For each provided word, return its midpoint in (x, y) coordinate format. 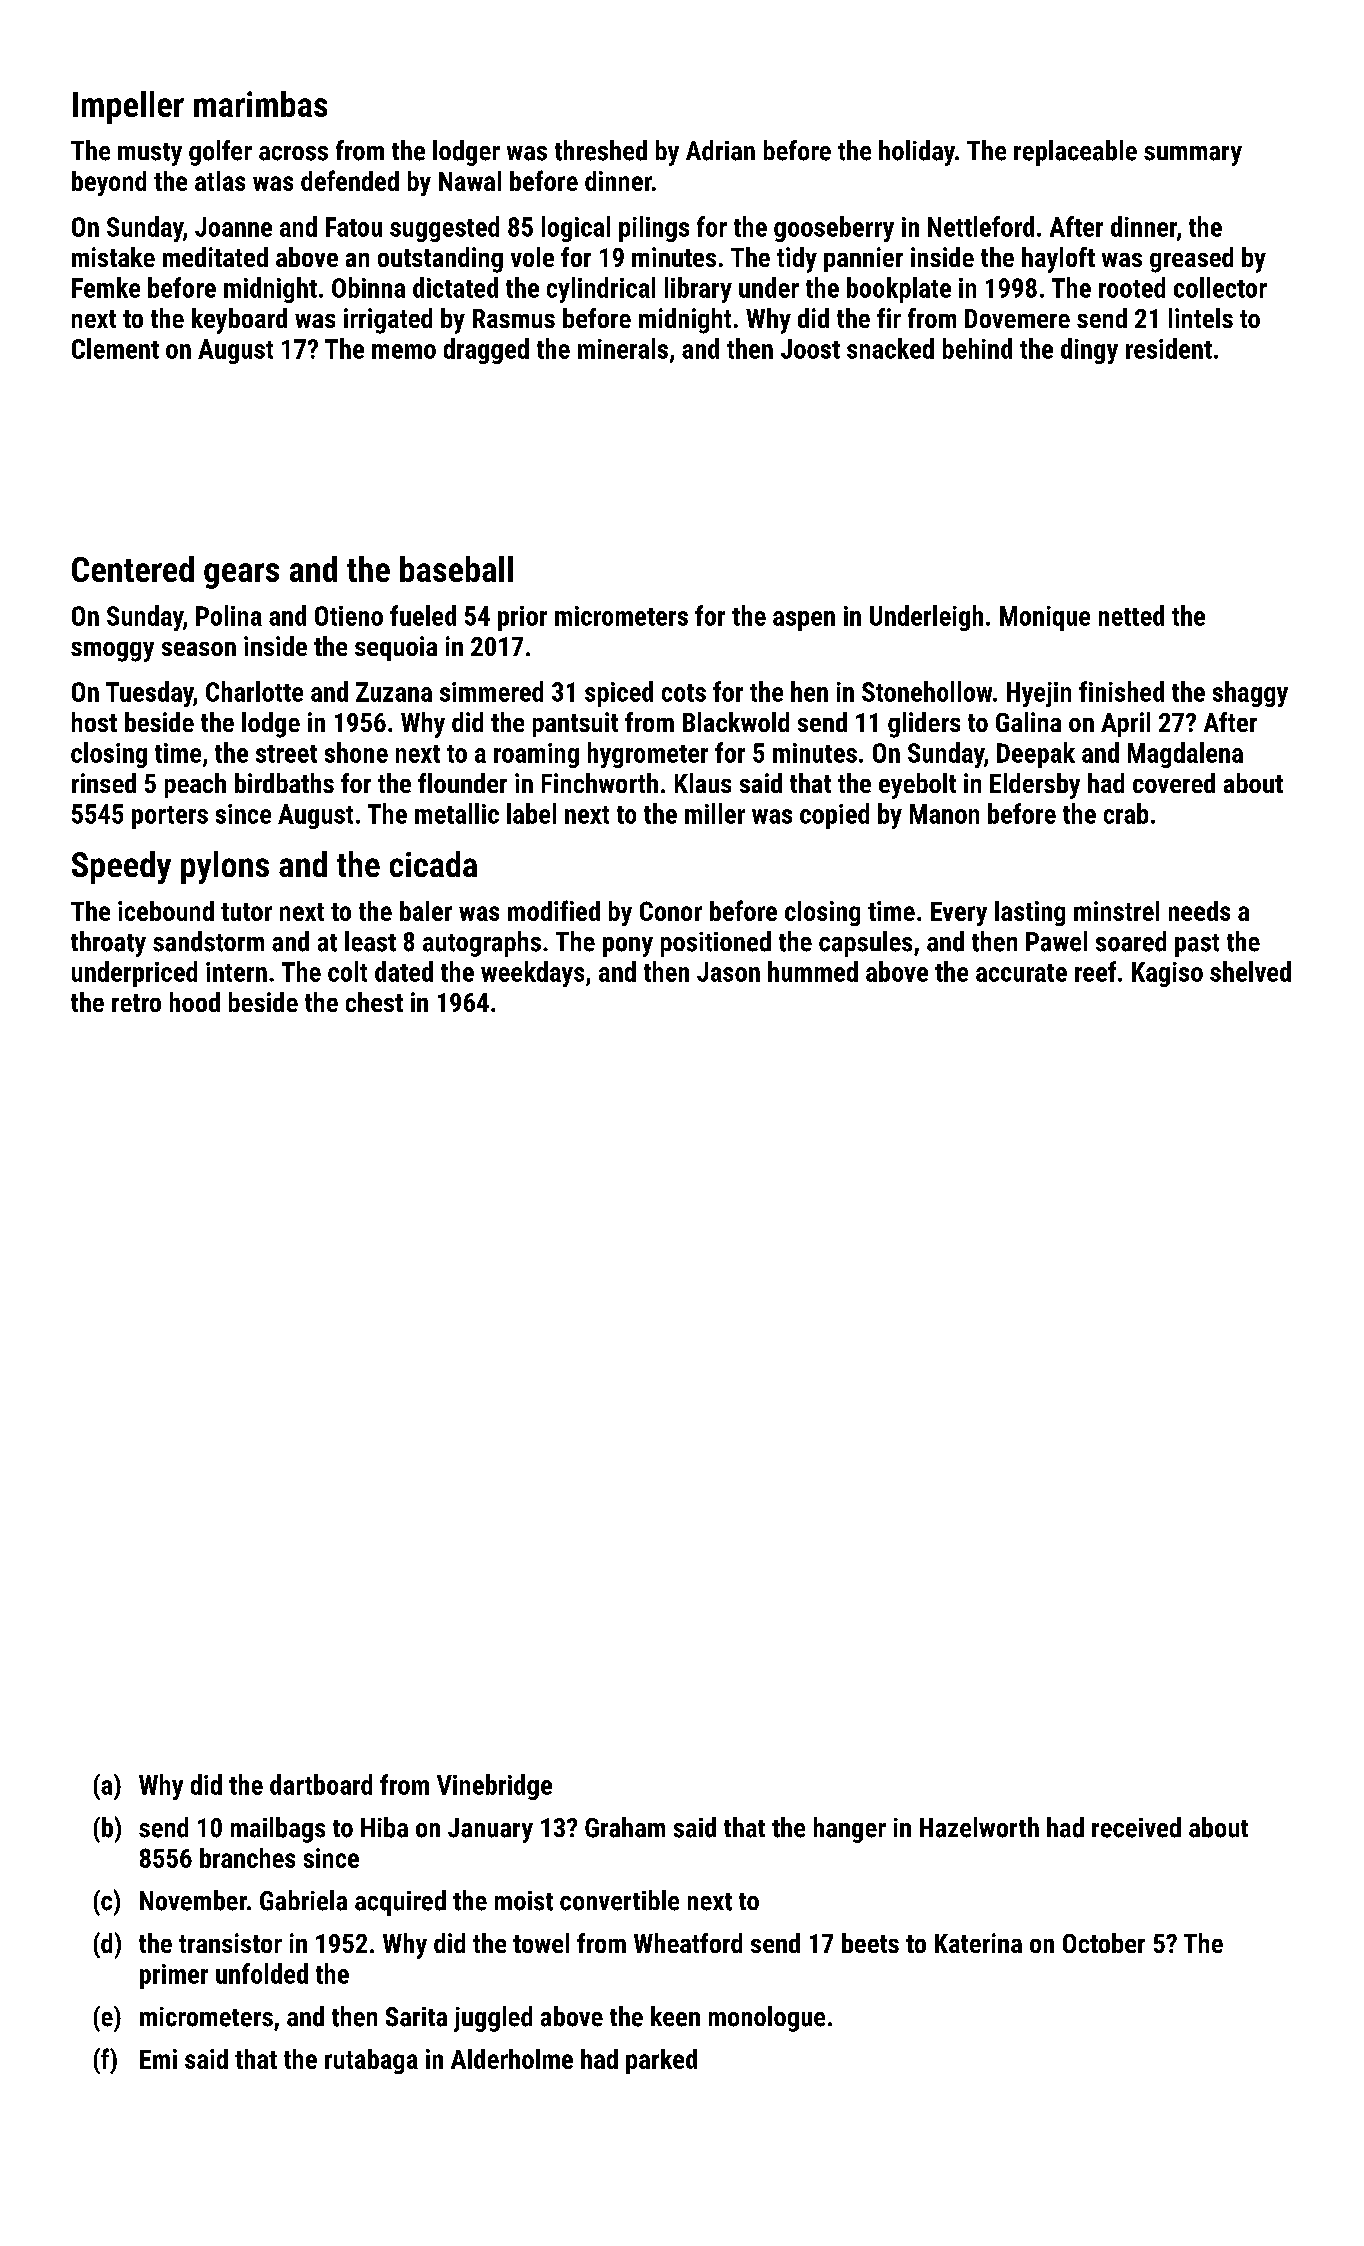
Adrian (720, 150)
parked (661, 2061)
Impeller (128, 107)
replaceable (1075, 153)
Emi (158, 2059)
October (1104, 1943)
